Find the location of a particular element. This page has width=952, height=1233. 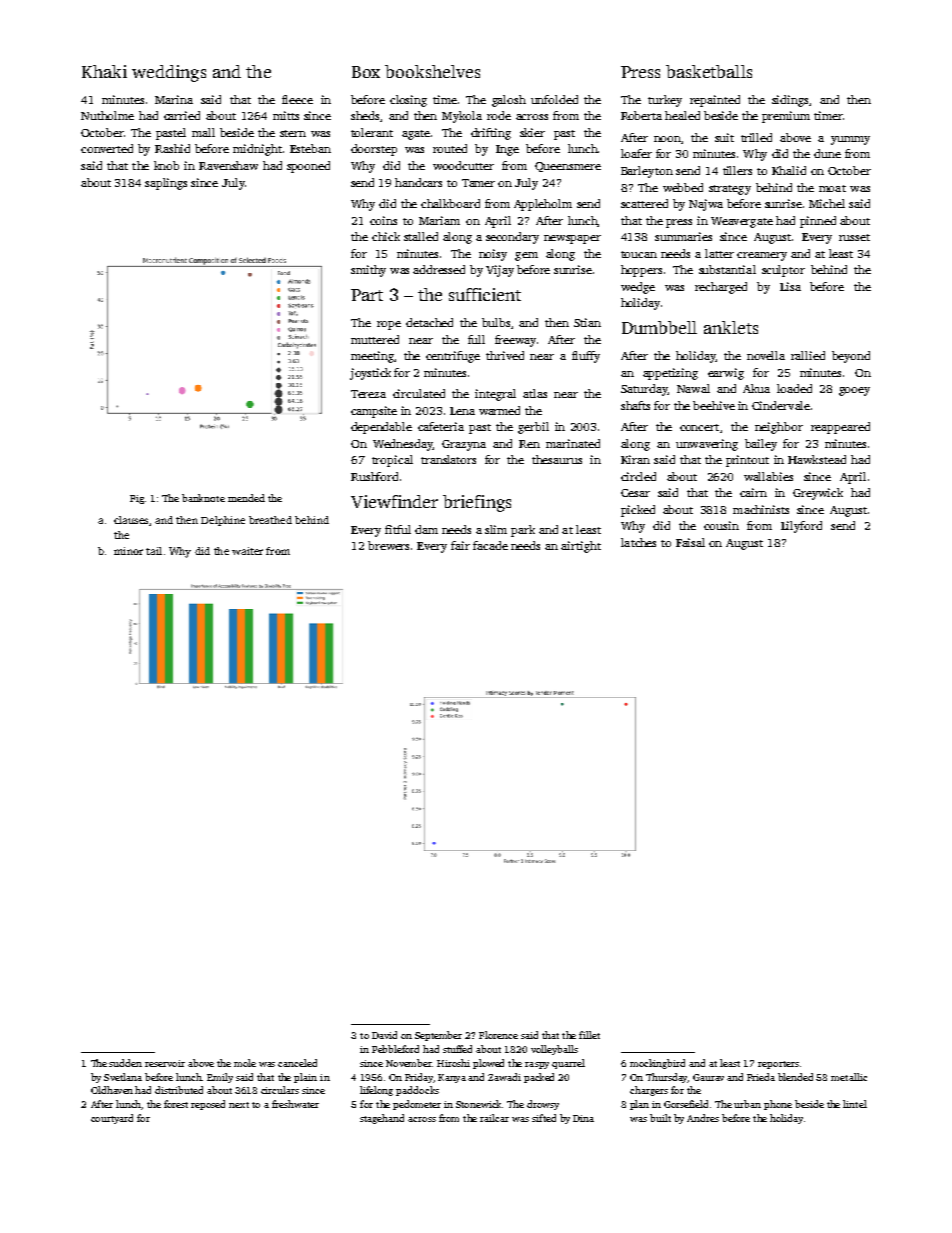

converted is located at coordinates (107, 148).
